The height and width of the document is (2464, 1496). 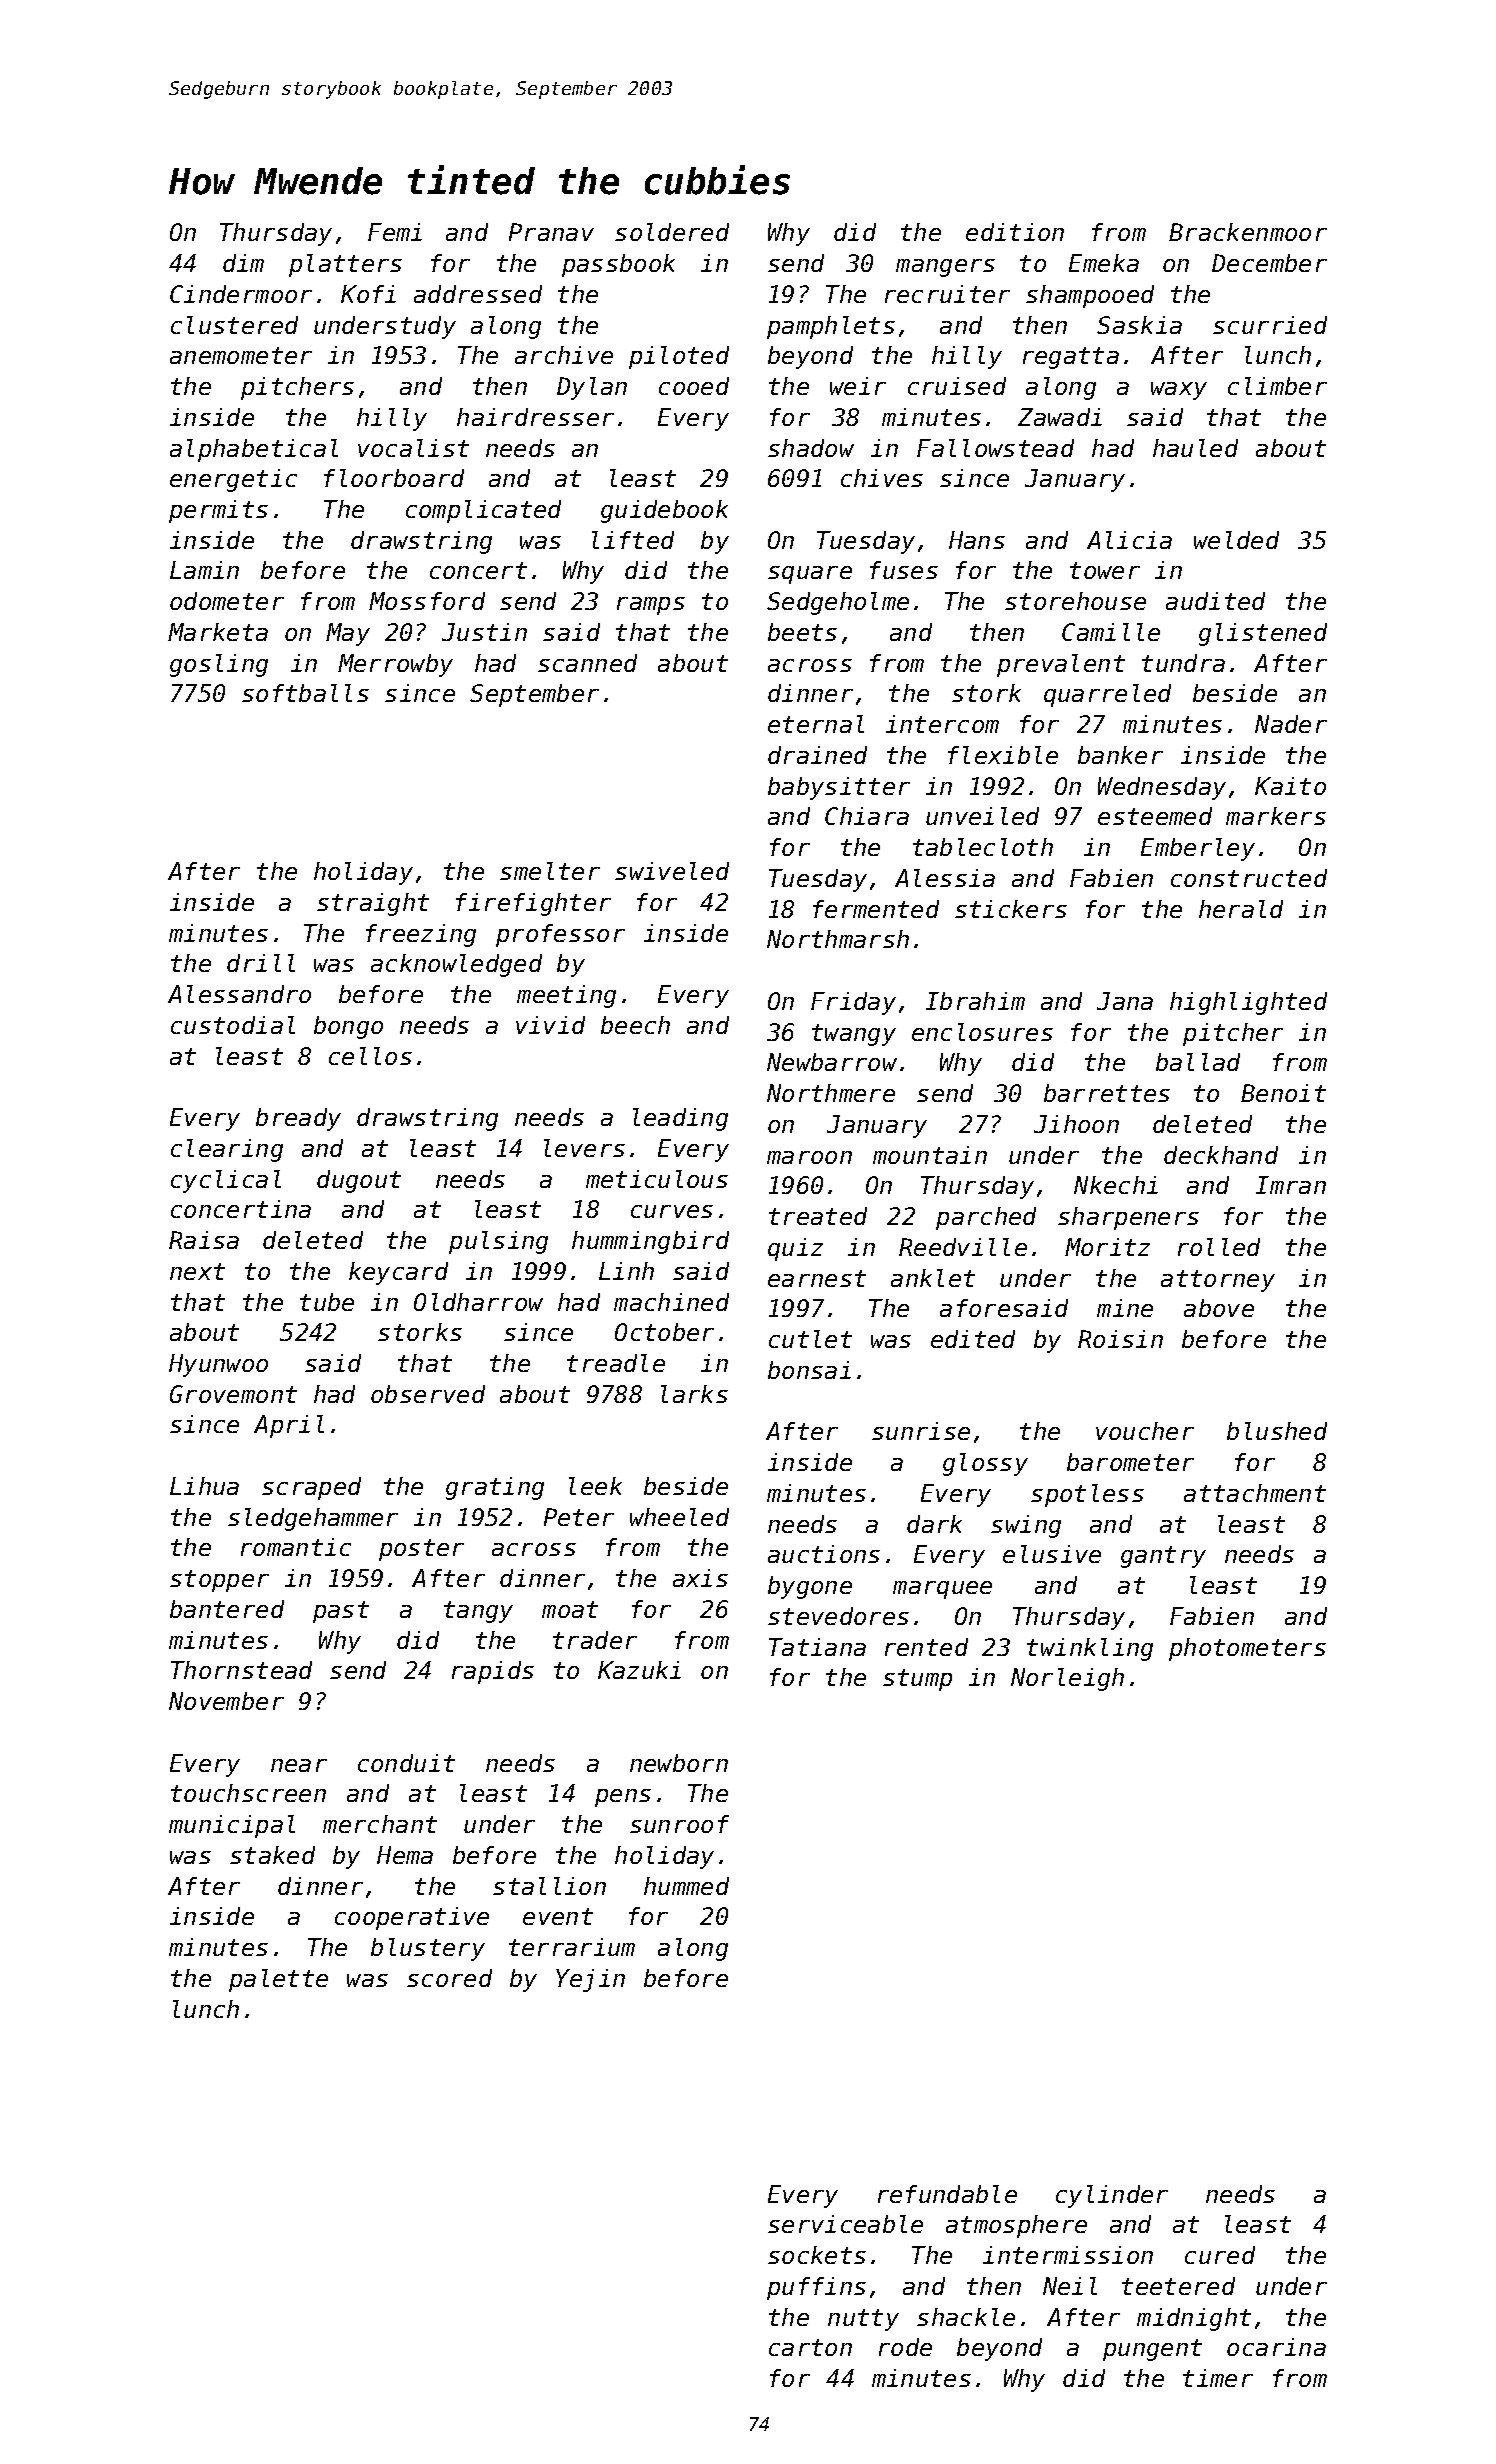 I want to click on marquee, so click(x=942, y=1590).
